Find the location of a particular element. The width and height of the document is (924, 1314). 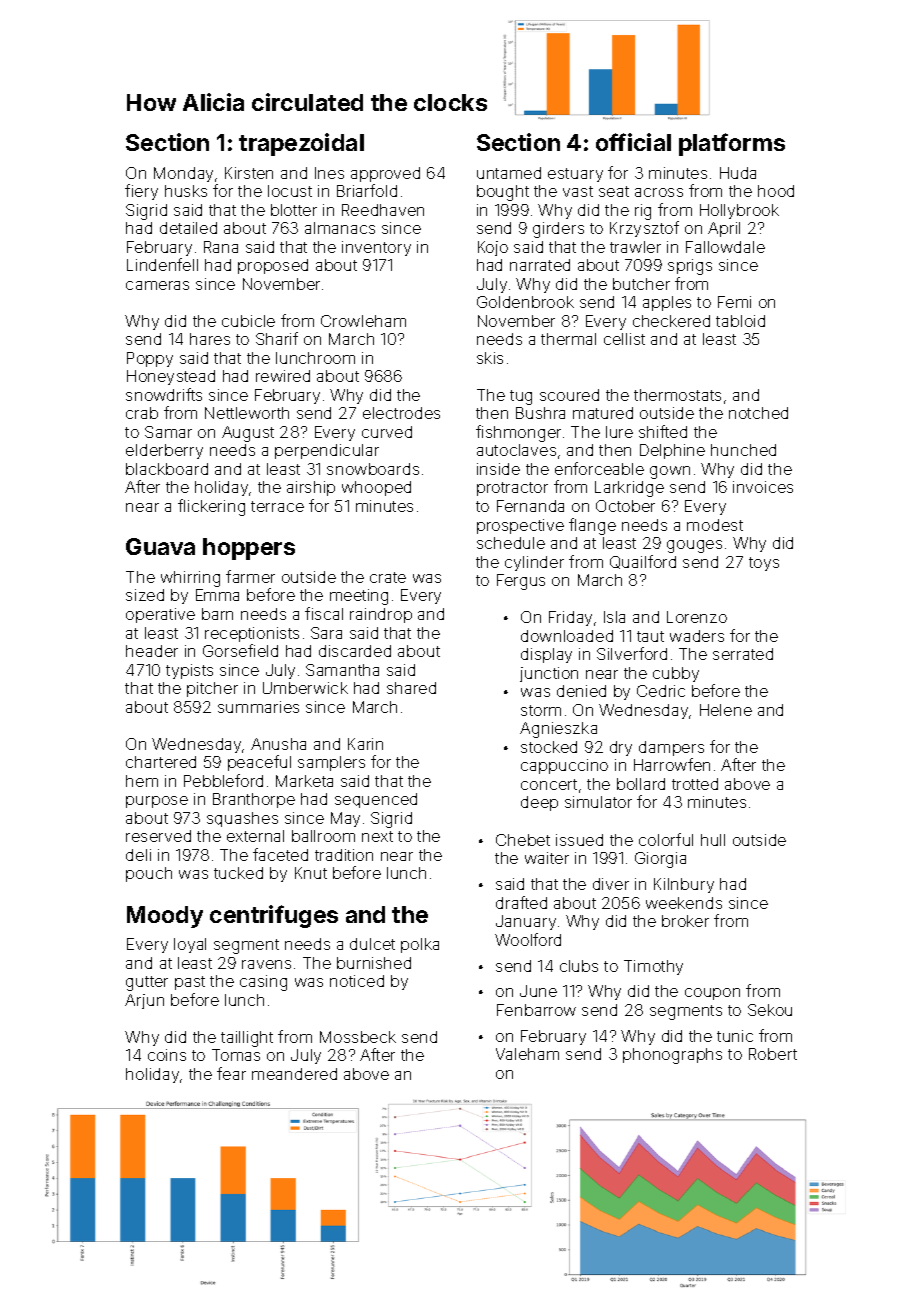

Mossbeck is located at coordinates (358, 1037).
